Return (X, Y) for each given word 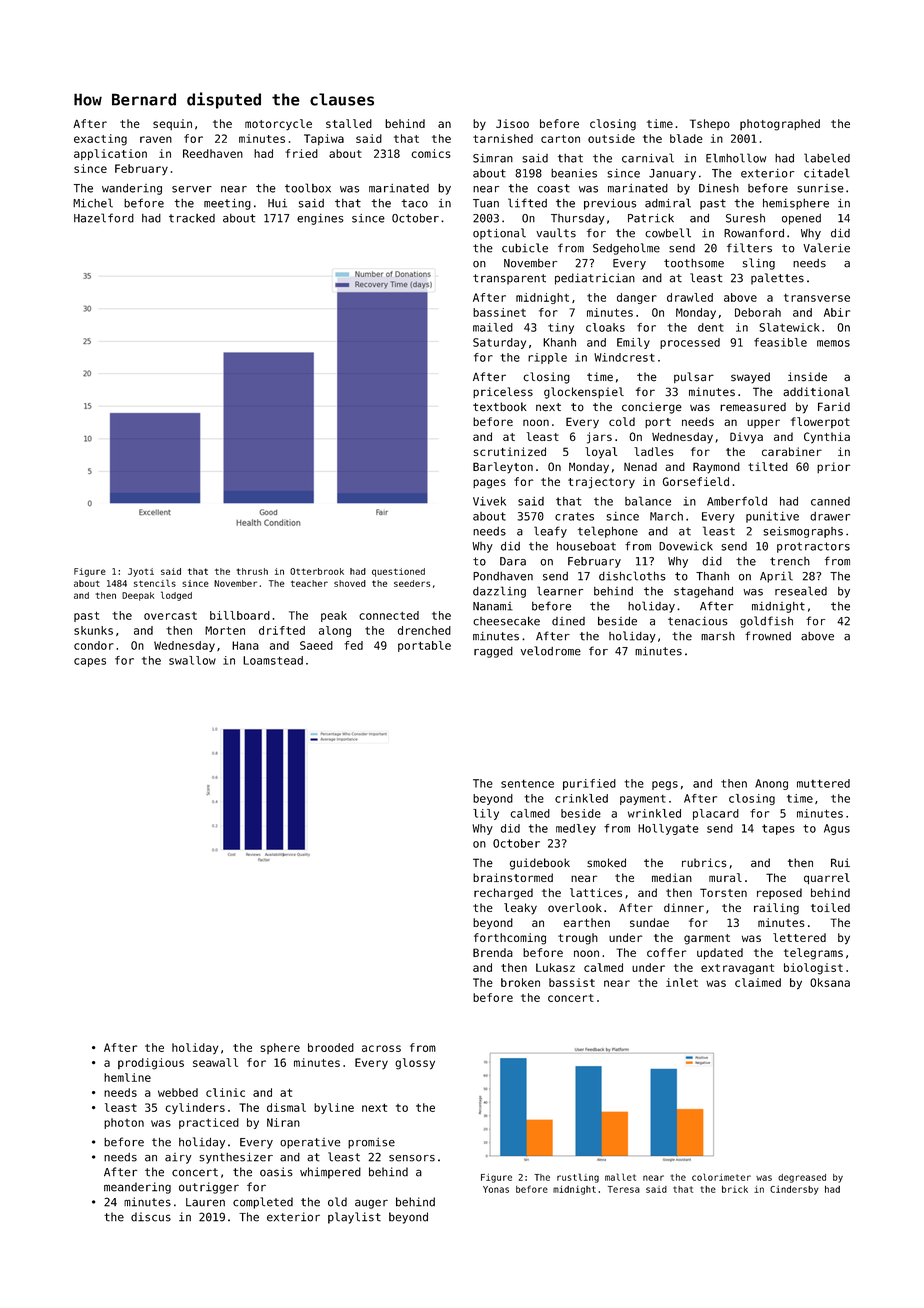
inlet (682, 982)
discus (151, 1217)
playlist (354, 1218)
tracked (192, 218)
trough (578, 939)
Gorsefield (696, 481)
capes (90, 662)
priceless (503, 392)
